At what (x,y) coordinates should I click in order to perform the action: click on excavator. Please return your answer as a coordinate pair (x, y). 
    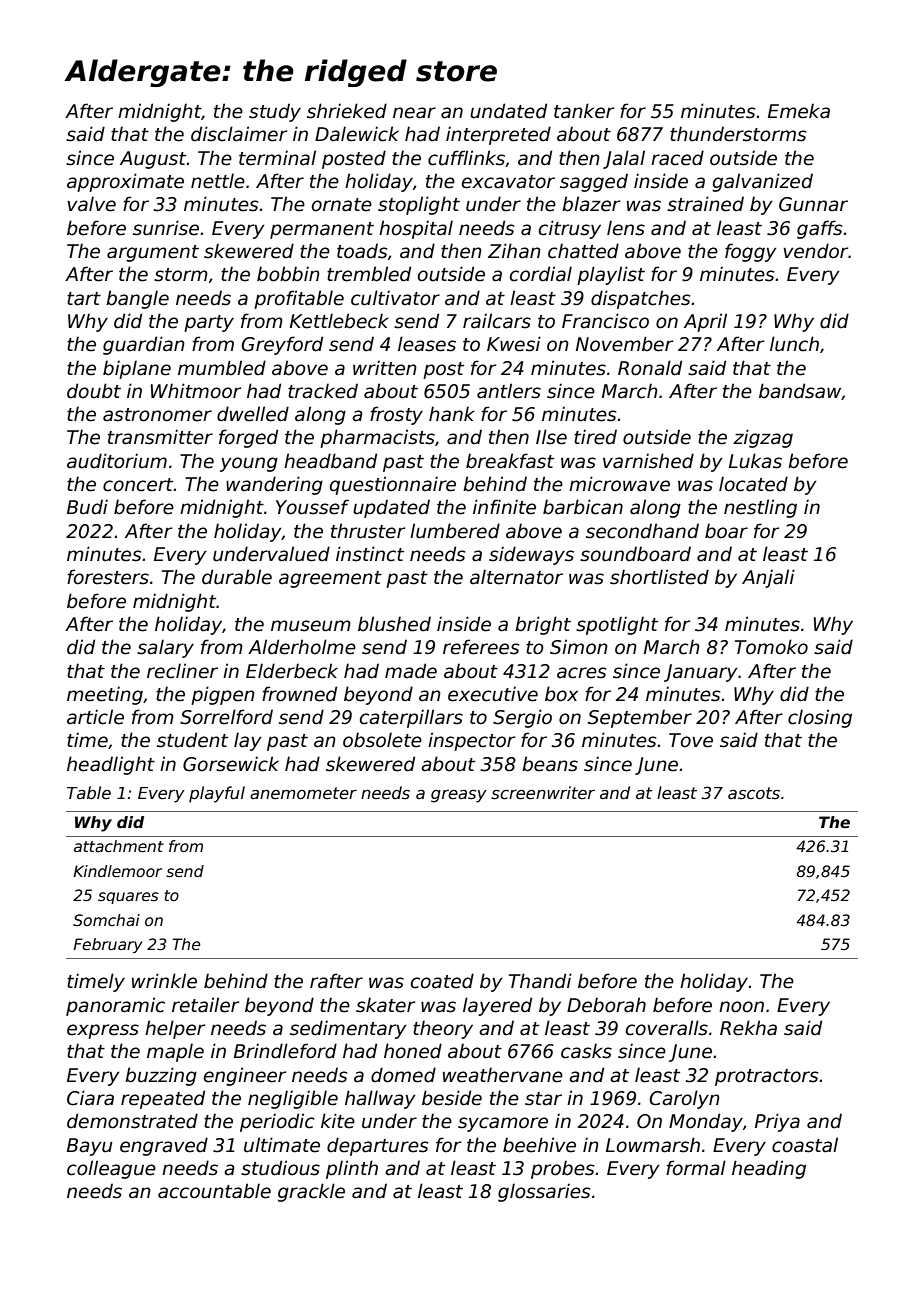
    Looking at the image, I should click on (508, 182).
